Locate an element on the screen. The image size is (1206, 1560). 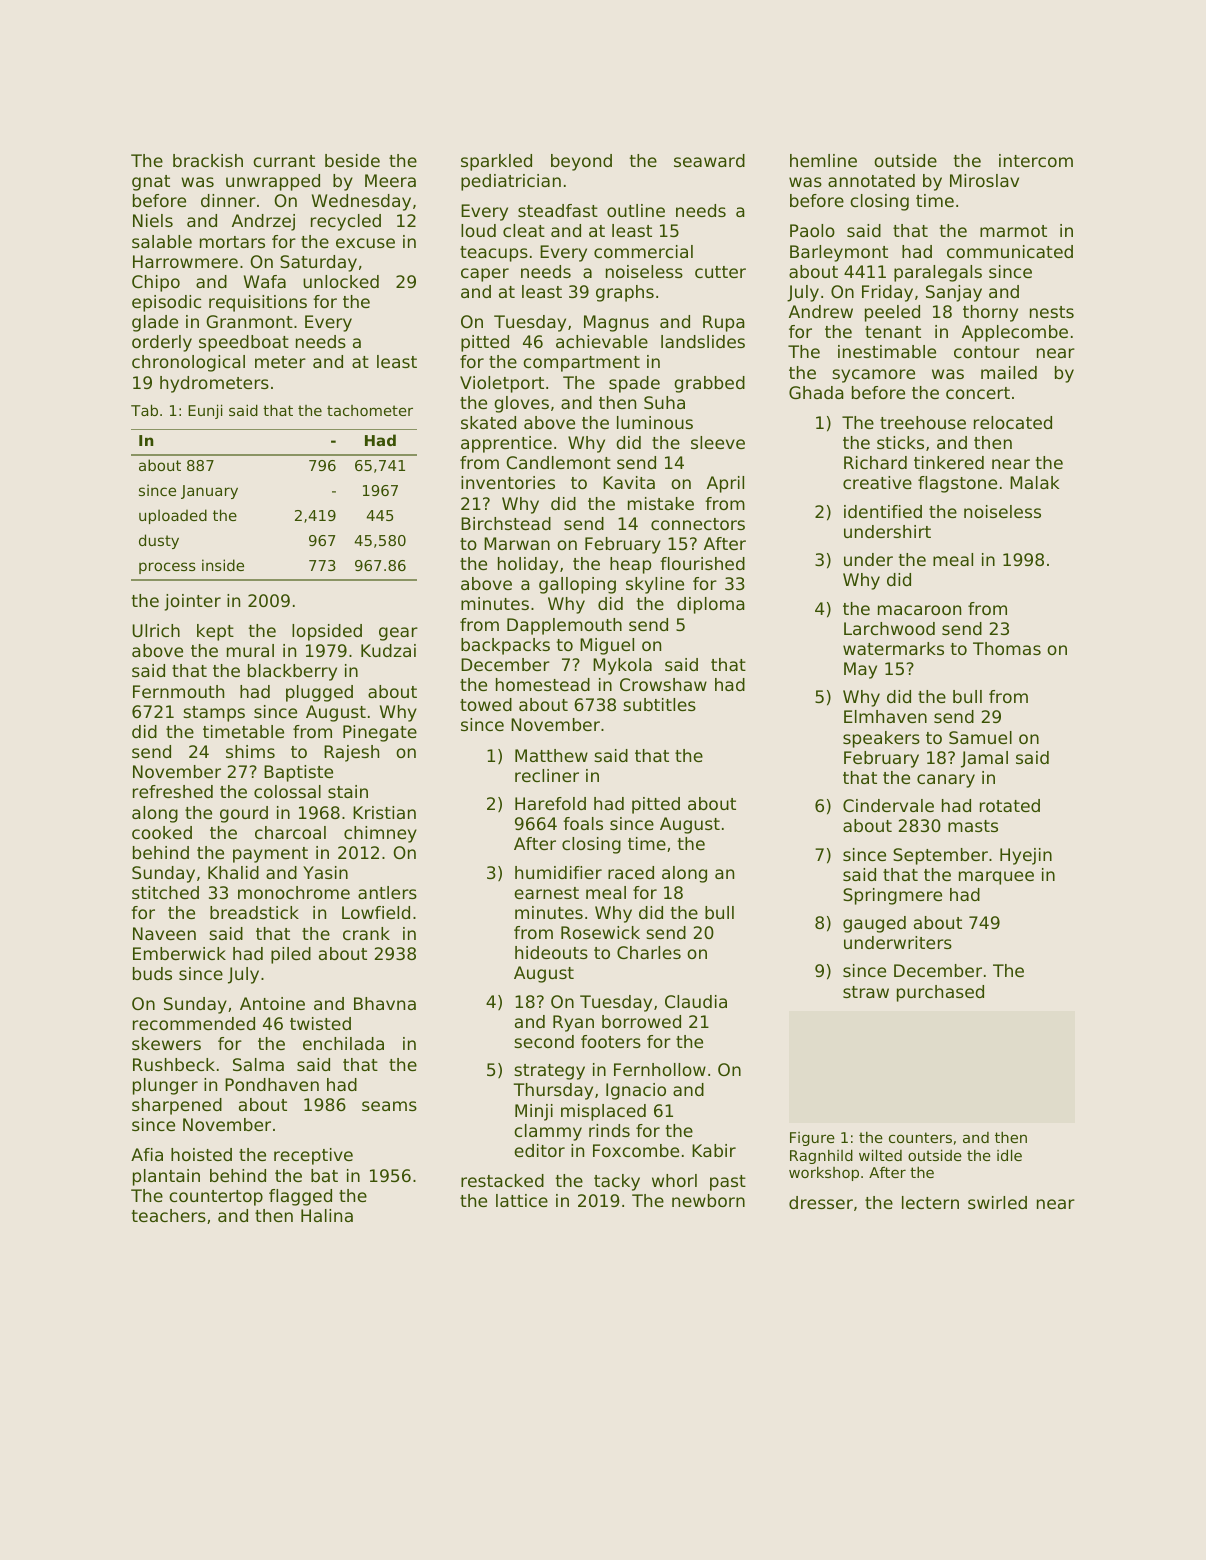
backpacks is located at coordinates (505, 646).
